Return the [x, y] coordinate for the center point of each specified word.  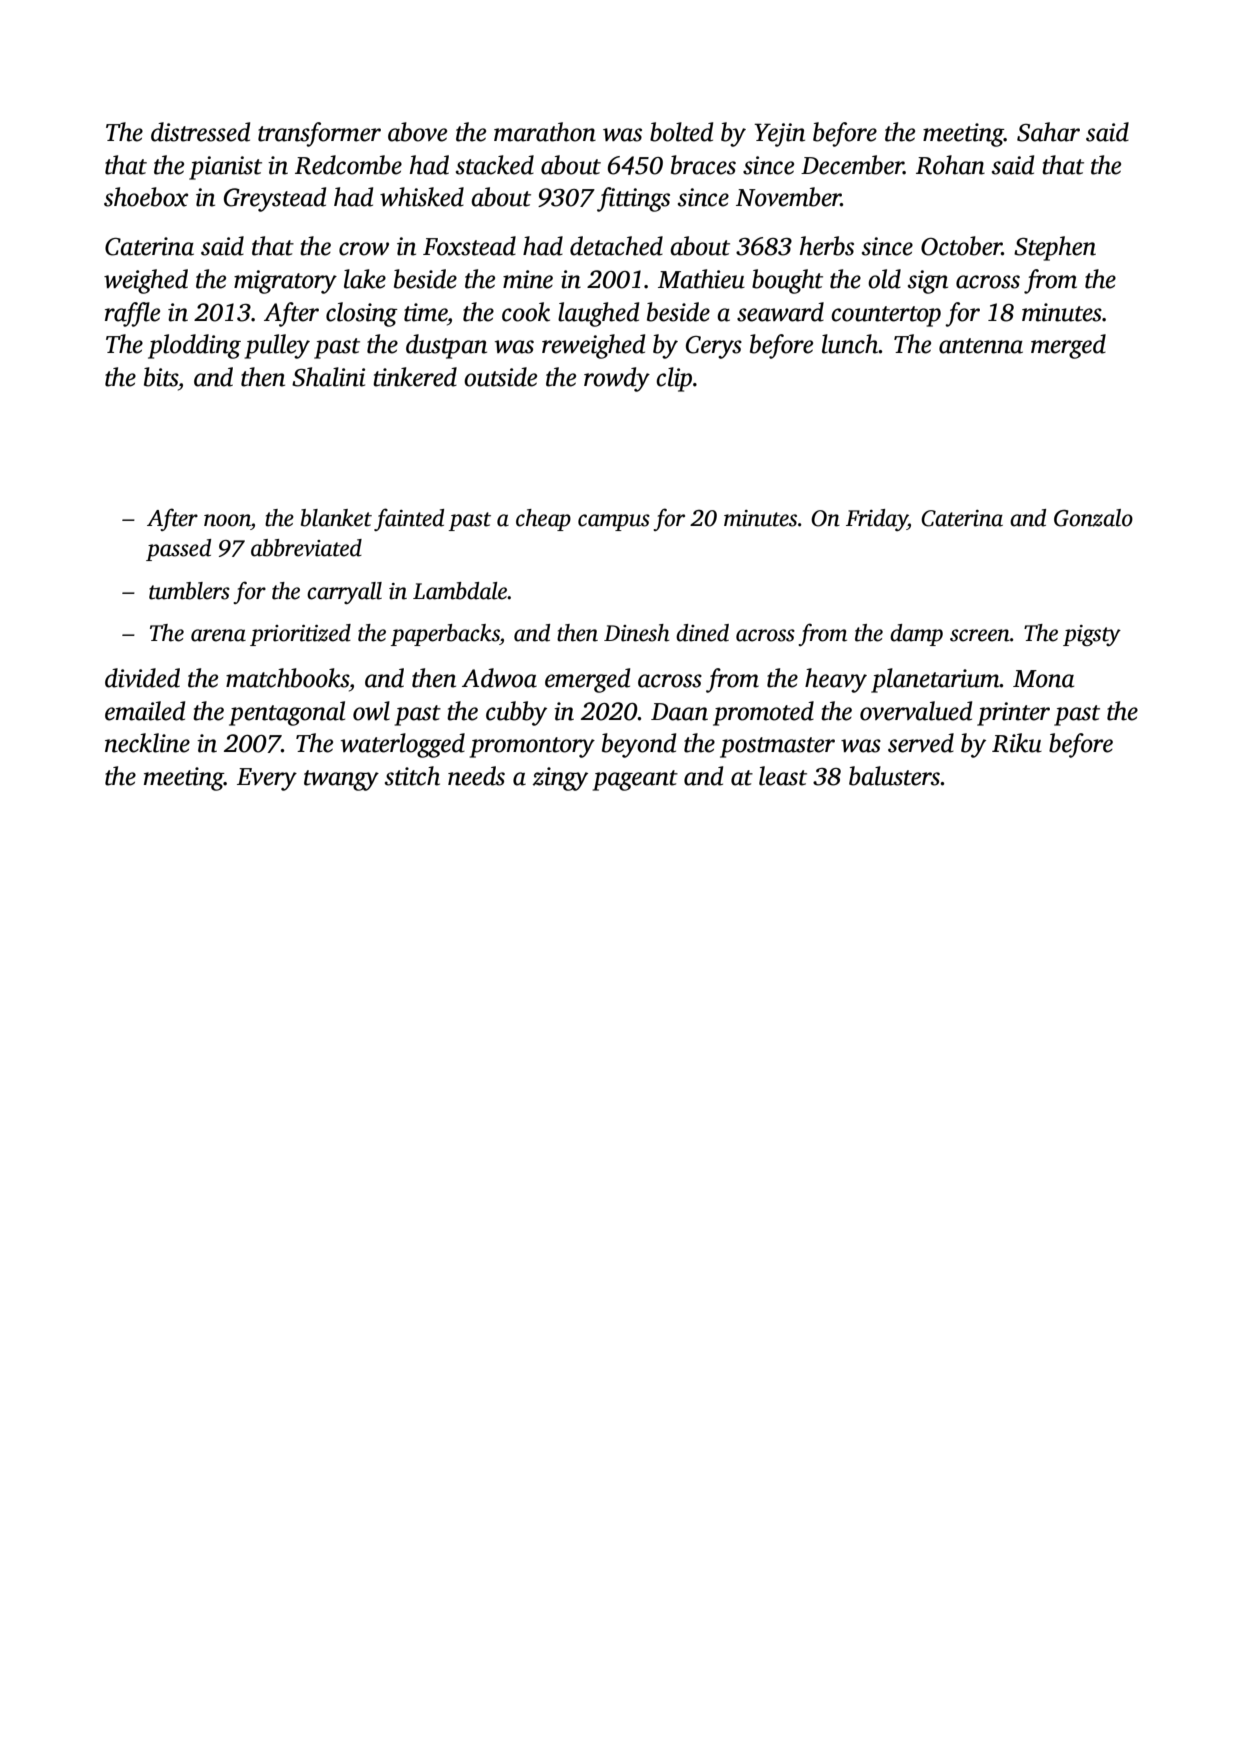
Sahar [1048, 132]
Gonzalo [1093, 518]
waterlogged [403, 745]
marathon [545, 132]
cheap [543, 520]
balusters [894, 776]
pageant [635, 780]
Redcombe [348, 165]
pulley [277, 346]
